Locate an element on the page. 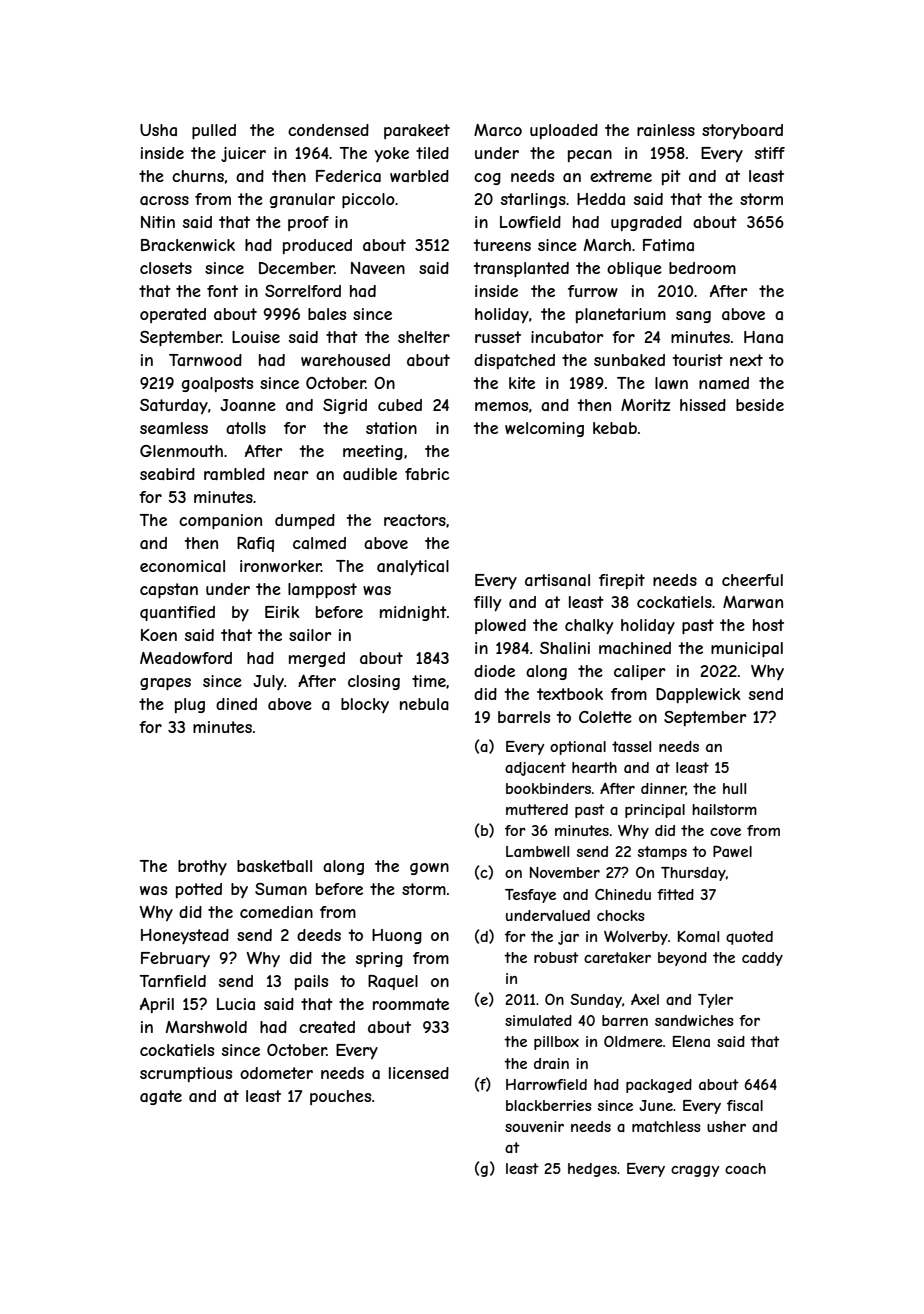 The height and width of the document is (1314, 924). odometer is located at coordinates (276, 1073).
